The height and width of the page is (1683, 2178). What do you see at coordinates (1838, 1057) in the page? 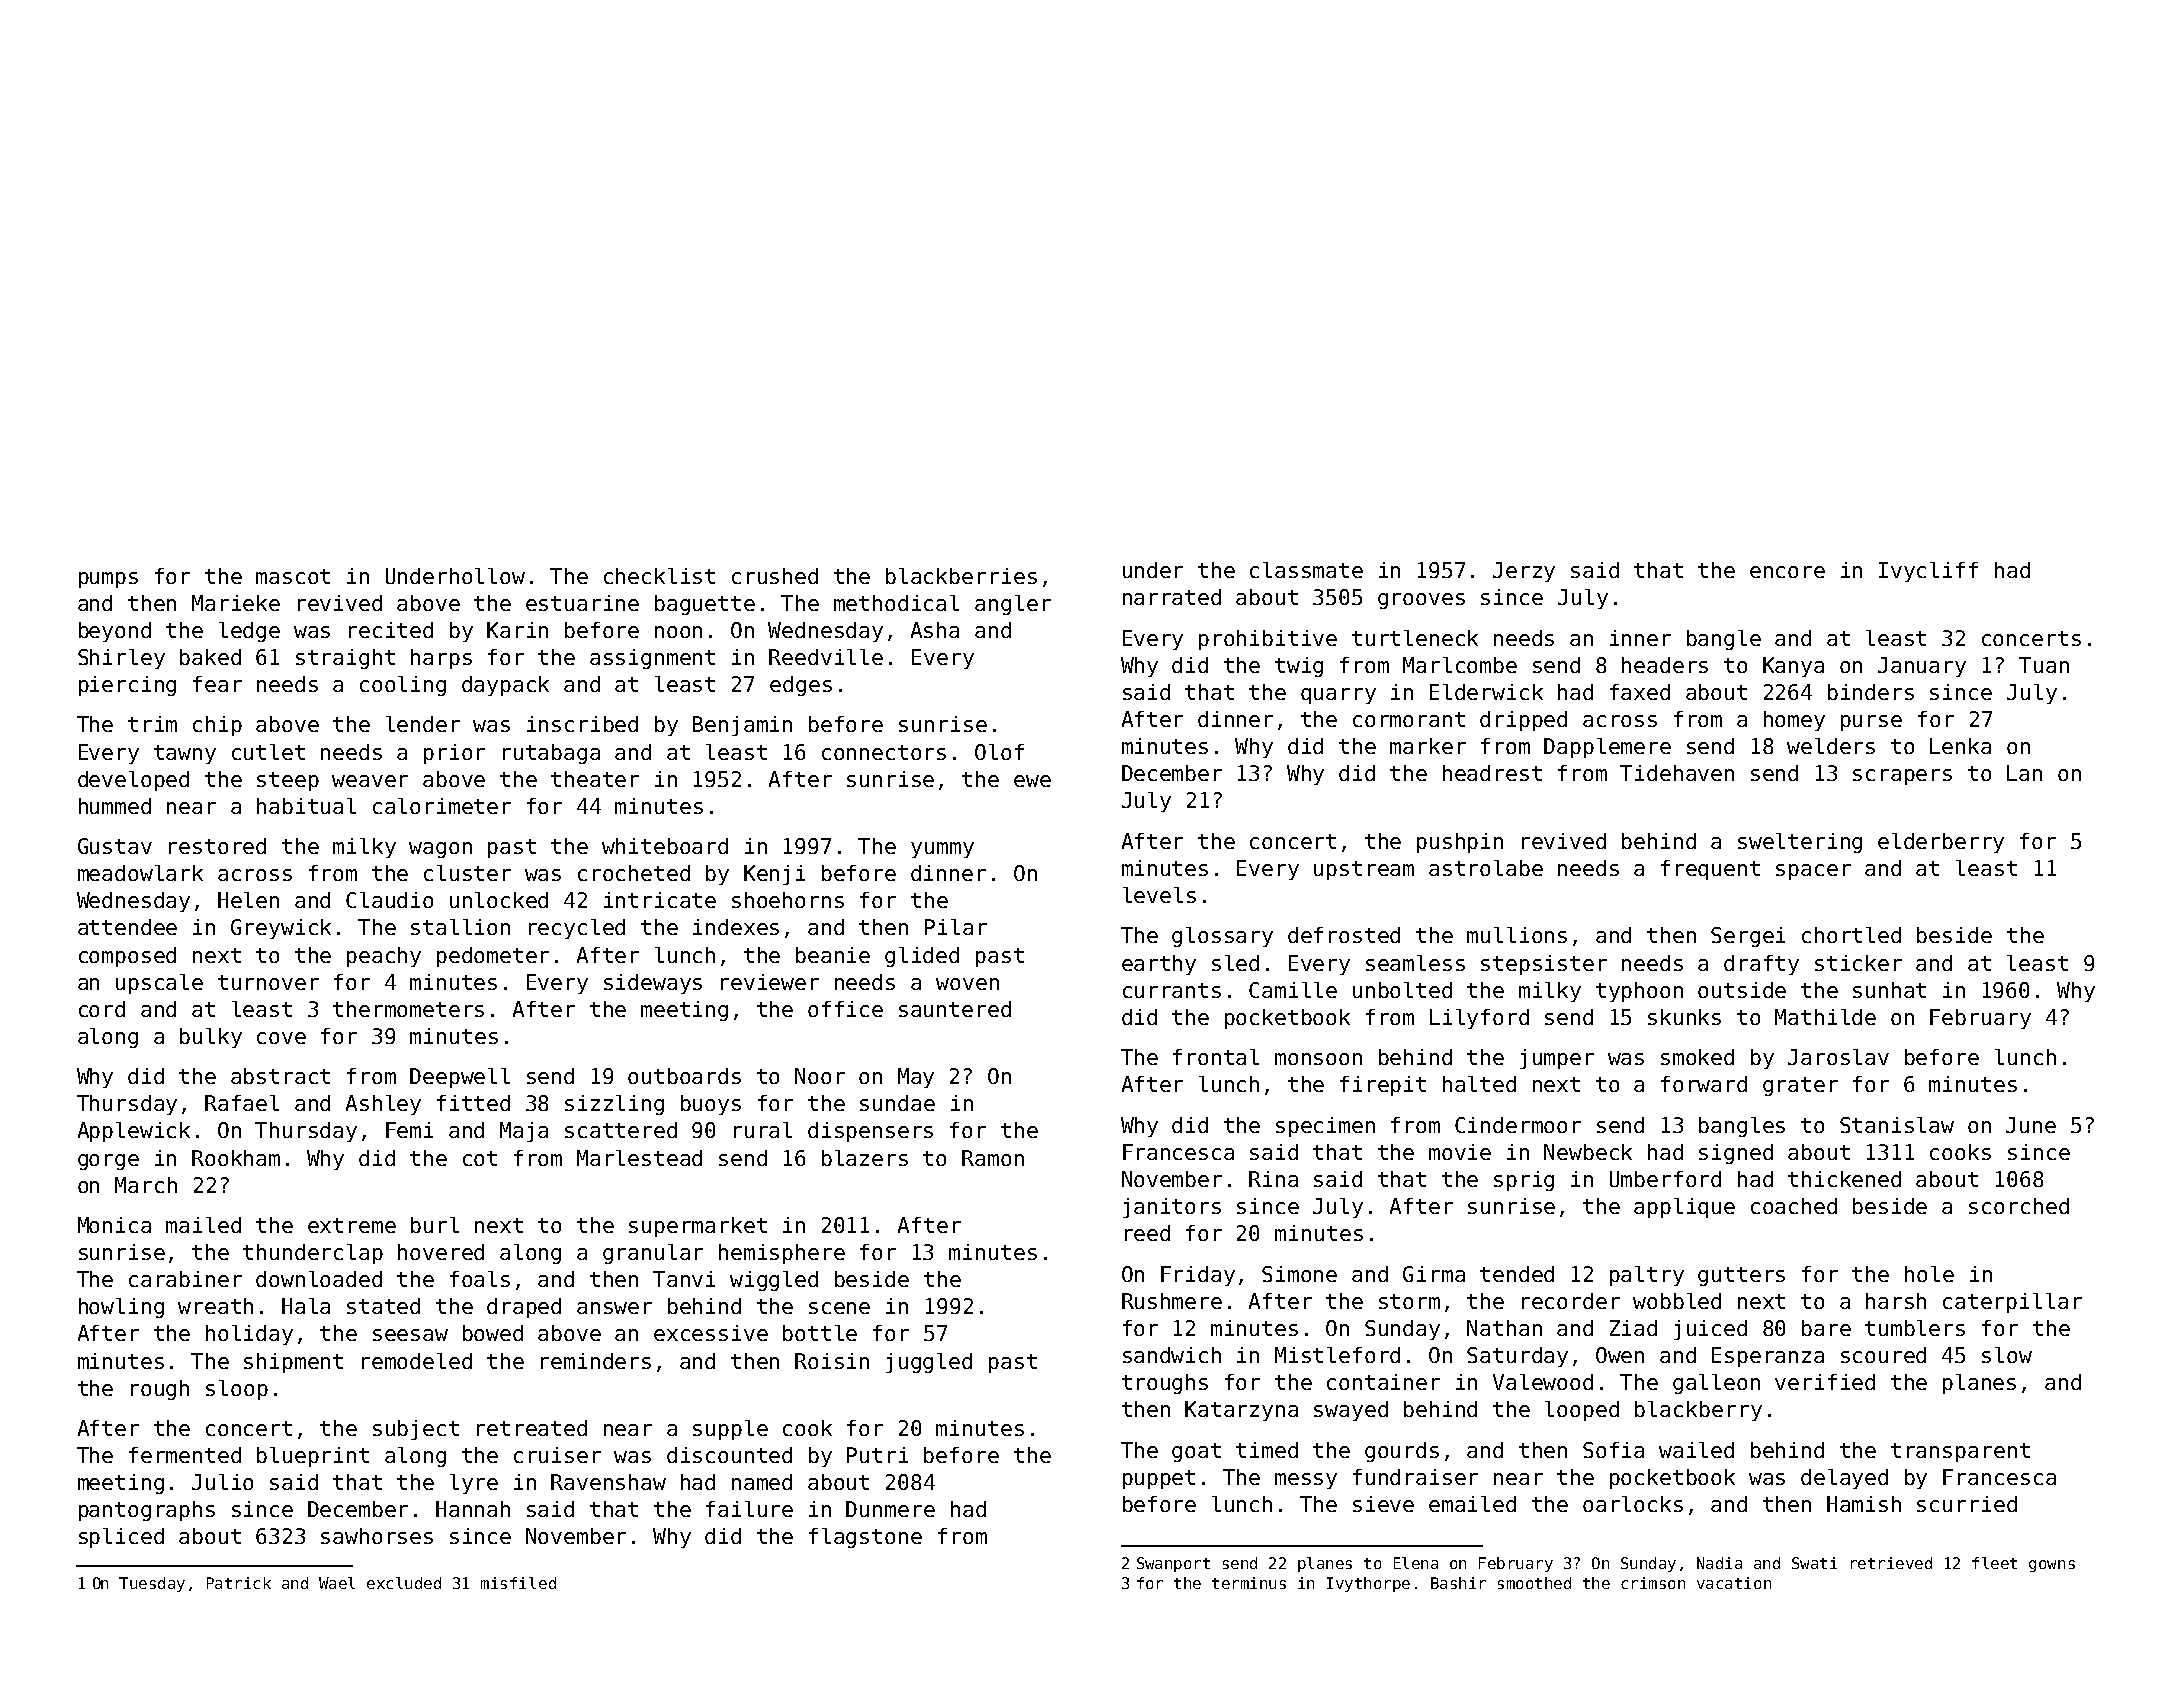
I see `Jaroslav` at bounding box center [1838, 1057].
